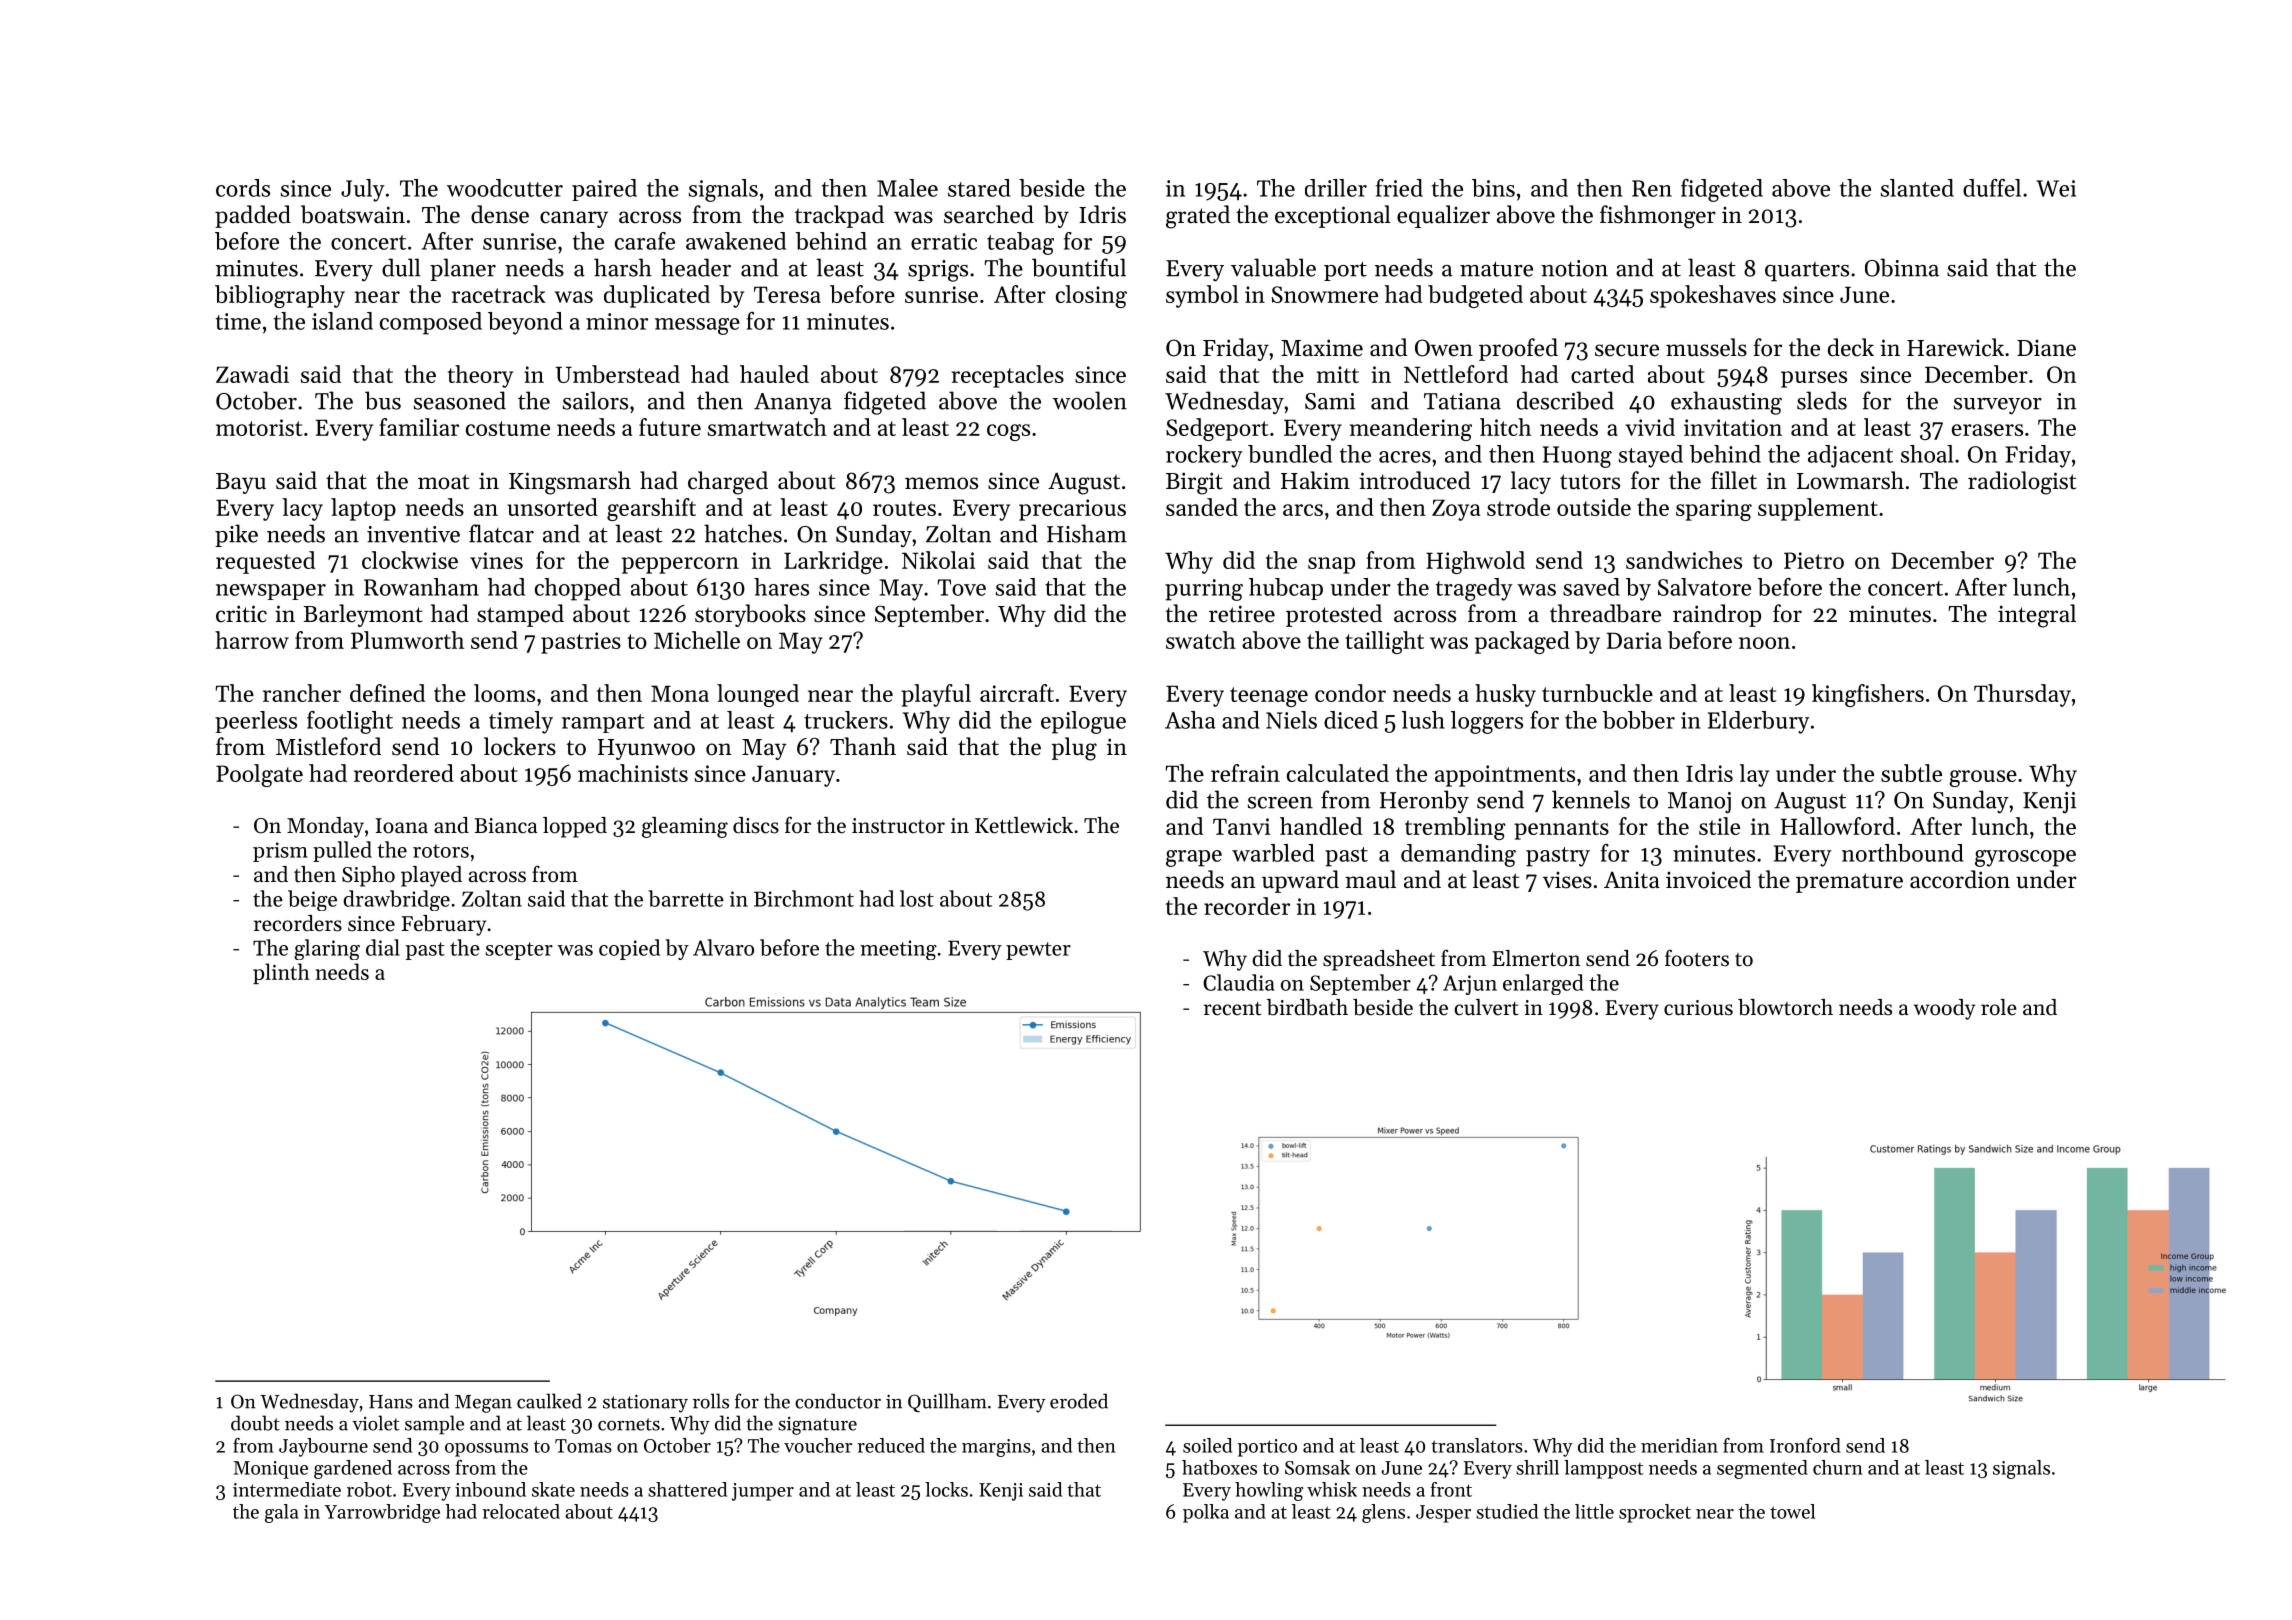  Describe the element at coordinates (2046, 348) in the page. I see `Diane` at that location.
